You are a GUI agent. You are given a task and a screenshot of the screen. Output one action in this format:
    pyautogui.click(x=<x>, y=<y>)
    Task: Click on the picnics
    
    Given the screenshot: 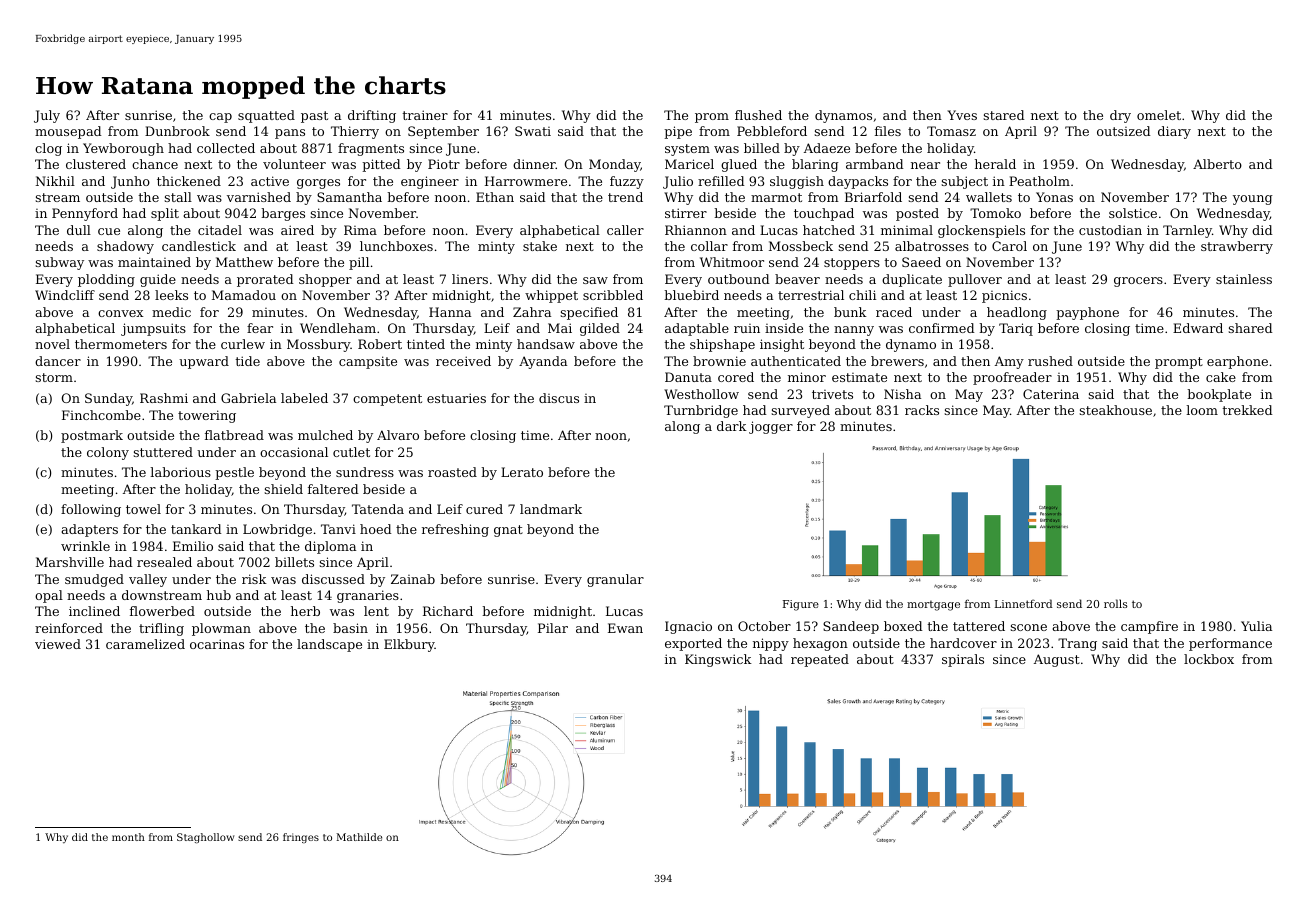 What is the action you would take?
    pyautogui.click(x=1004, y=296)
